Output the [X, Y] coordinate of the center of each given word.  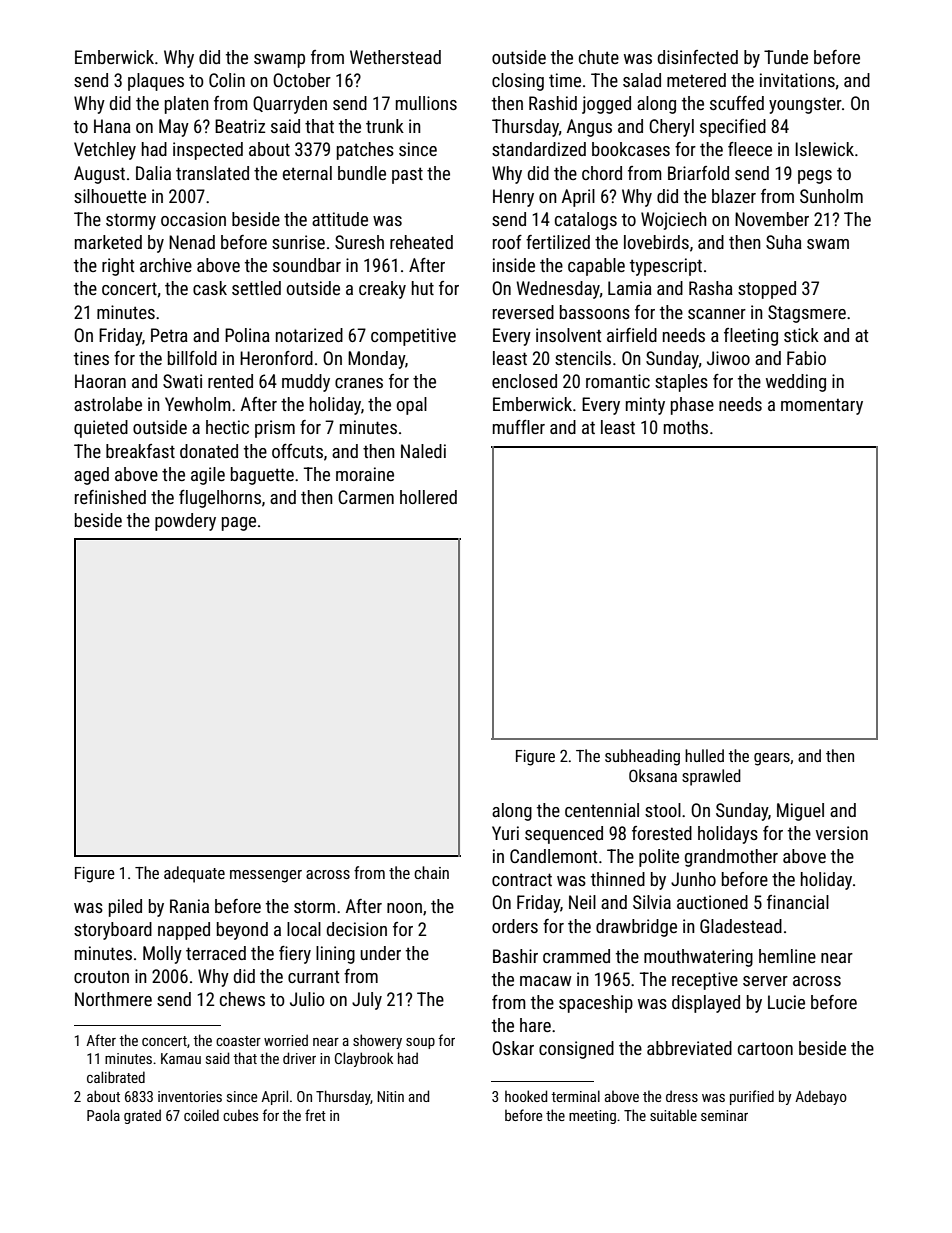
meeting [592, 1117]
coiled [201, 1115]
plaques [156, 82]
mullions [426, 103]
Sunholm [831, 196]
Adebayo [821, 1097]
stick [801, 335]
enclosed [524, 381]
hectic [227, 427]
